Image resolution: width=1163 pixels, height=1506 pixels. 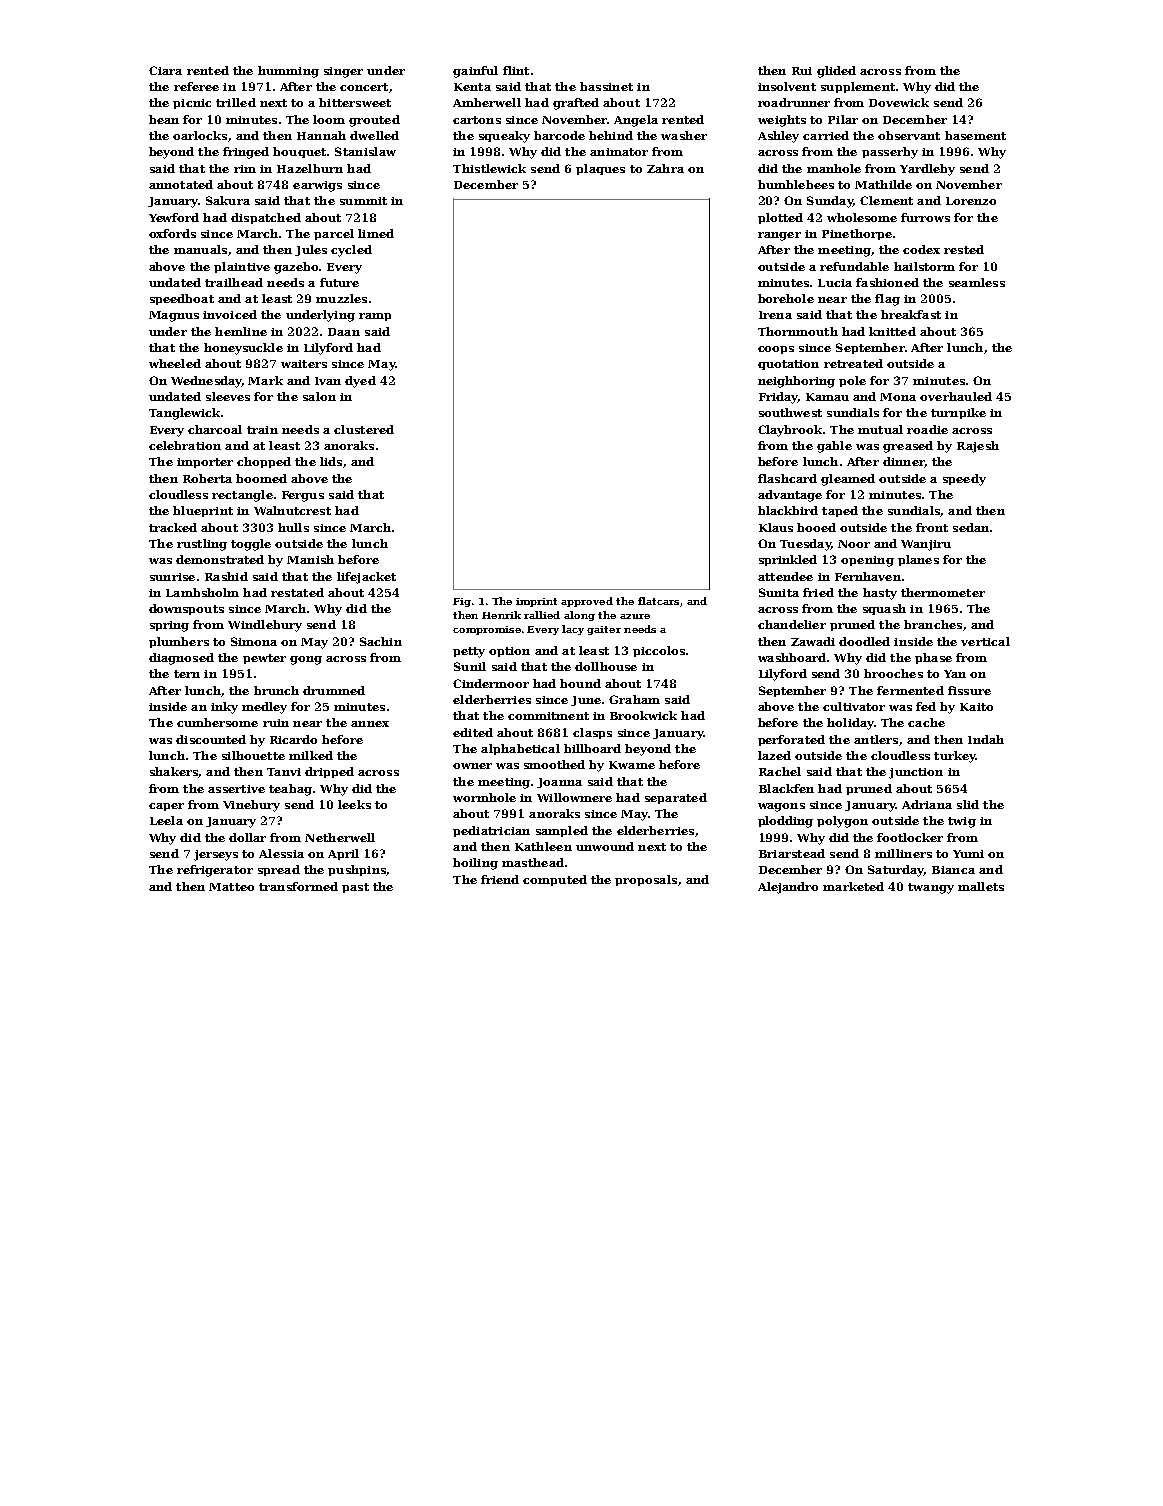 I want to click on lazed, so click(x=774, y=755).
